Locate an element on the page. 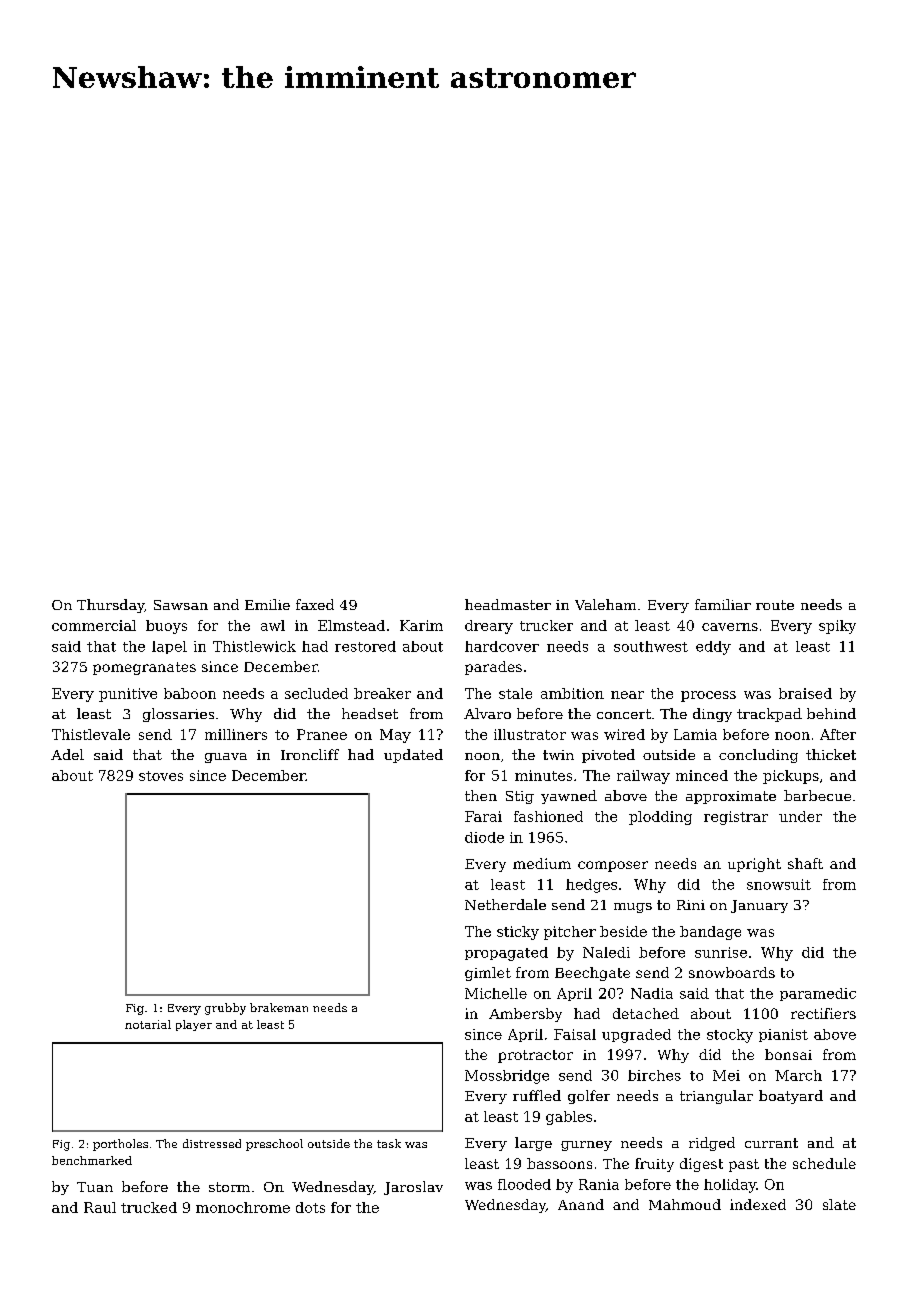 This page has width=908, height=1316. player is located at coordinates (194, 1025).
